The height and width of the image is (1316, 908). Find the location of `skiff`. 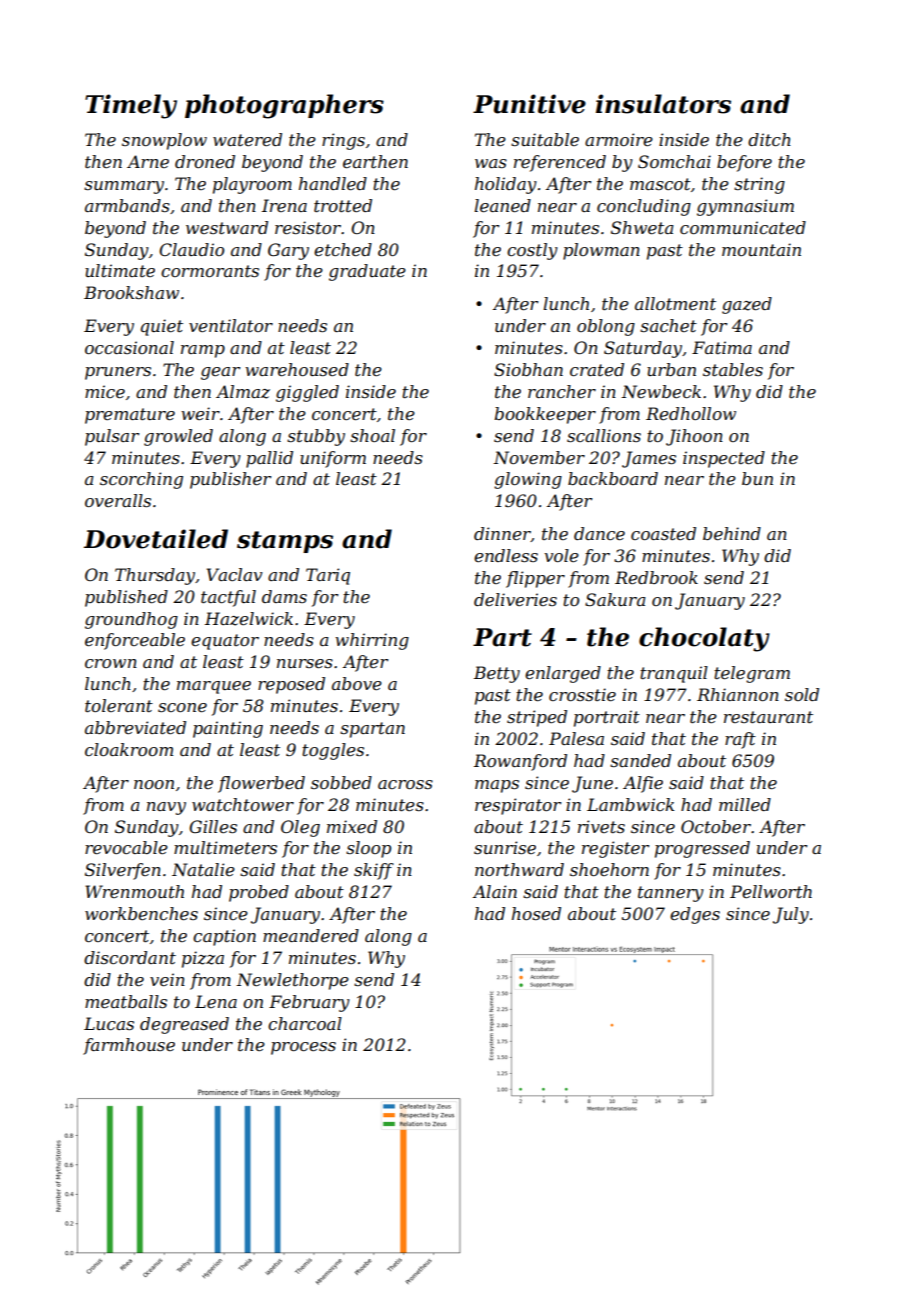

skiff is located at coordinates (374, 871).
